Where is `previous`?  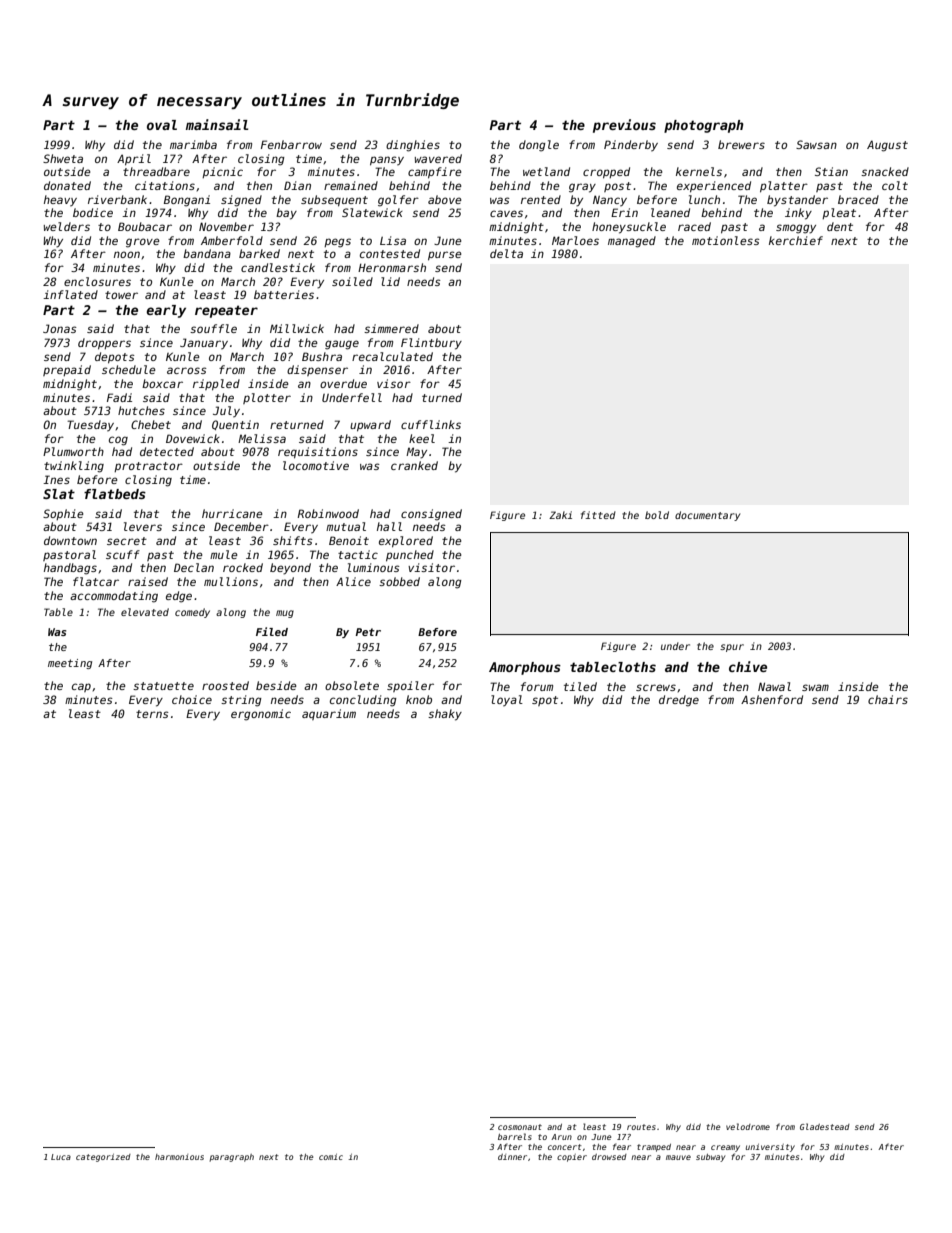
previous is located at coordinates (624, 126).
